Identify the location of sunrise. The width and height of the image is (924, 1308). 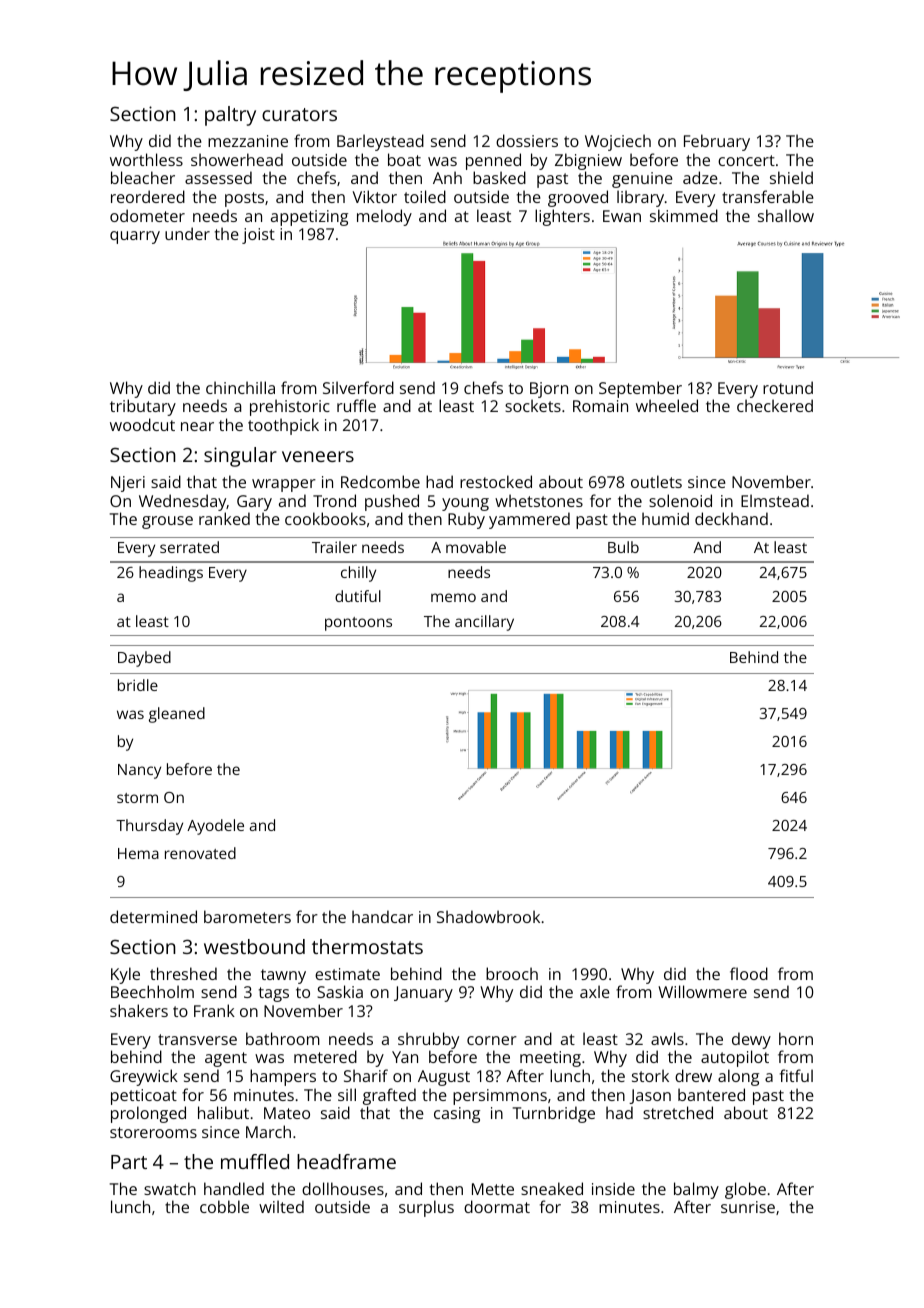
(748, 1207).
